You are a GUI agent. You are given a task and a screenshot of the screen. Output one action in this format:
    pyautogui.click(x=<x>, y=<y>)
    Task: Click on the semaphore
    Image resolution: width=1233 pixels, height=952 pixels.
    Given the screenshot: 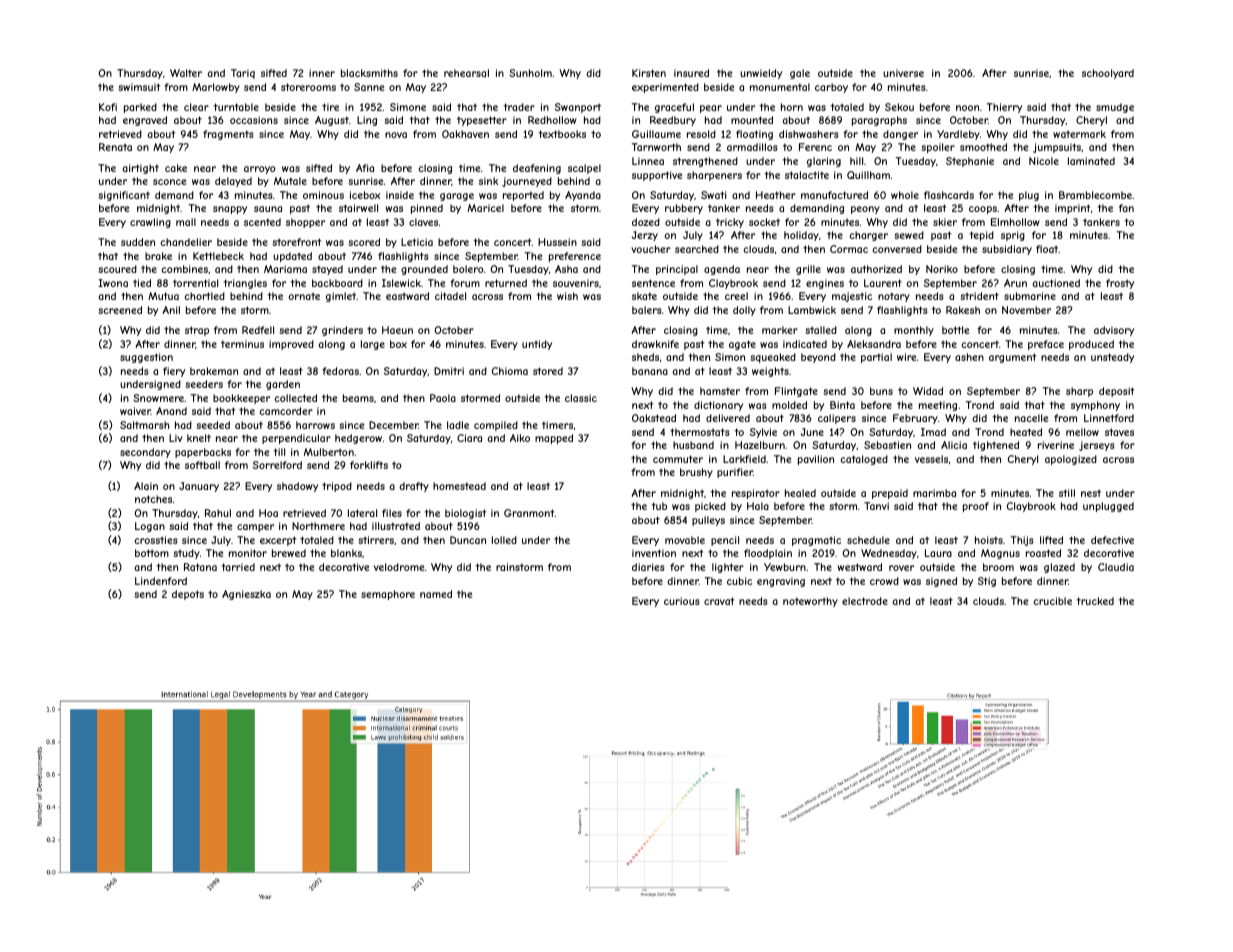 What is the action you would take?
    pyautogui.click(x=388, y=595)
